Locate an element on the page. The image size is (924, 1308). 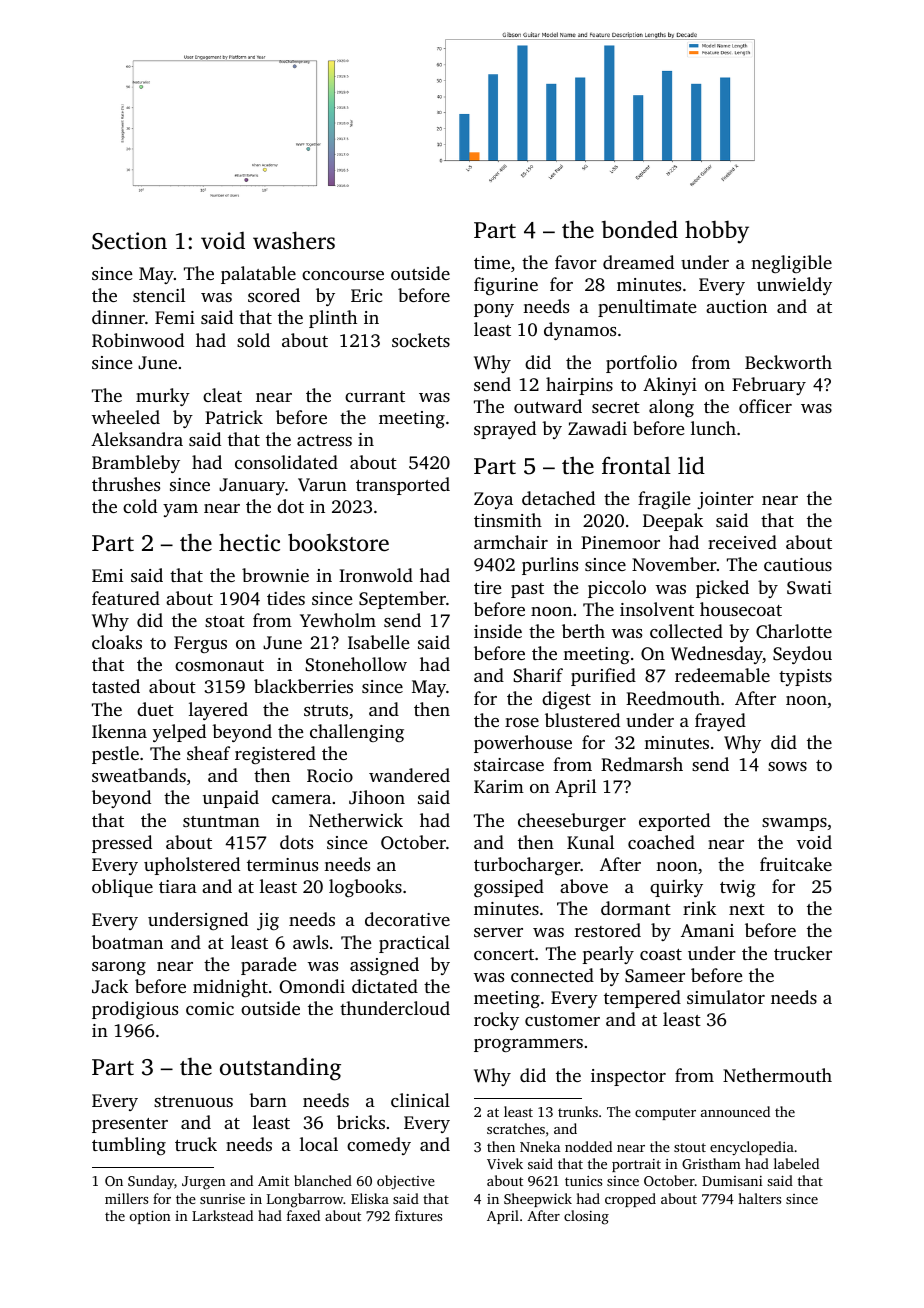
fixtures is located at coordinates (418, 1215).
